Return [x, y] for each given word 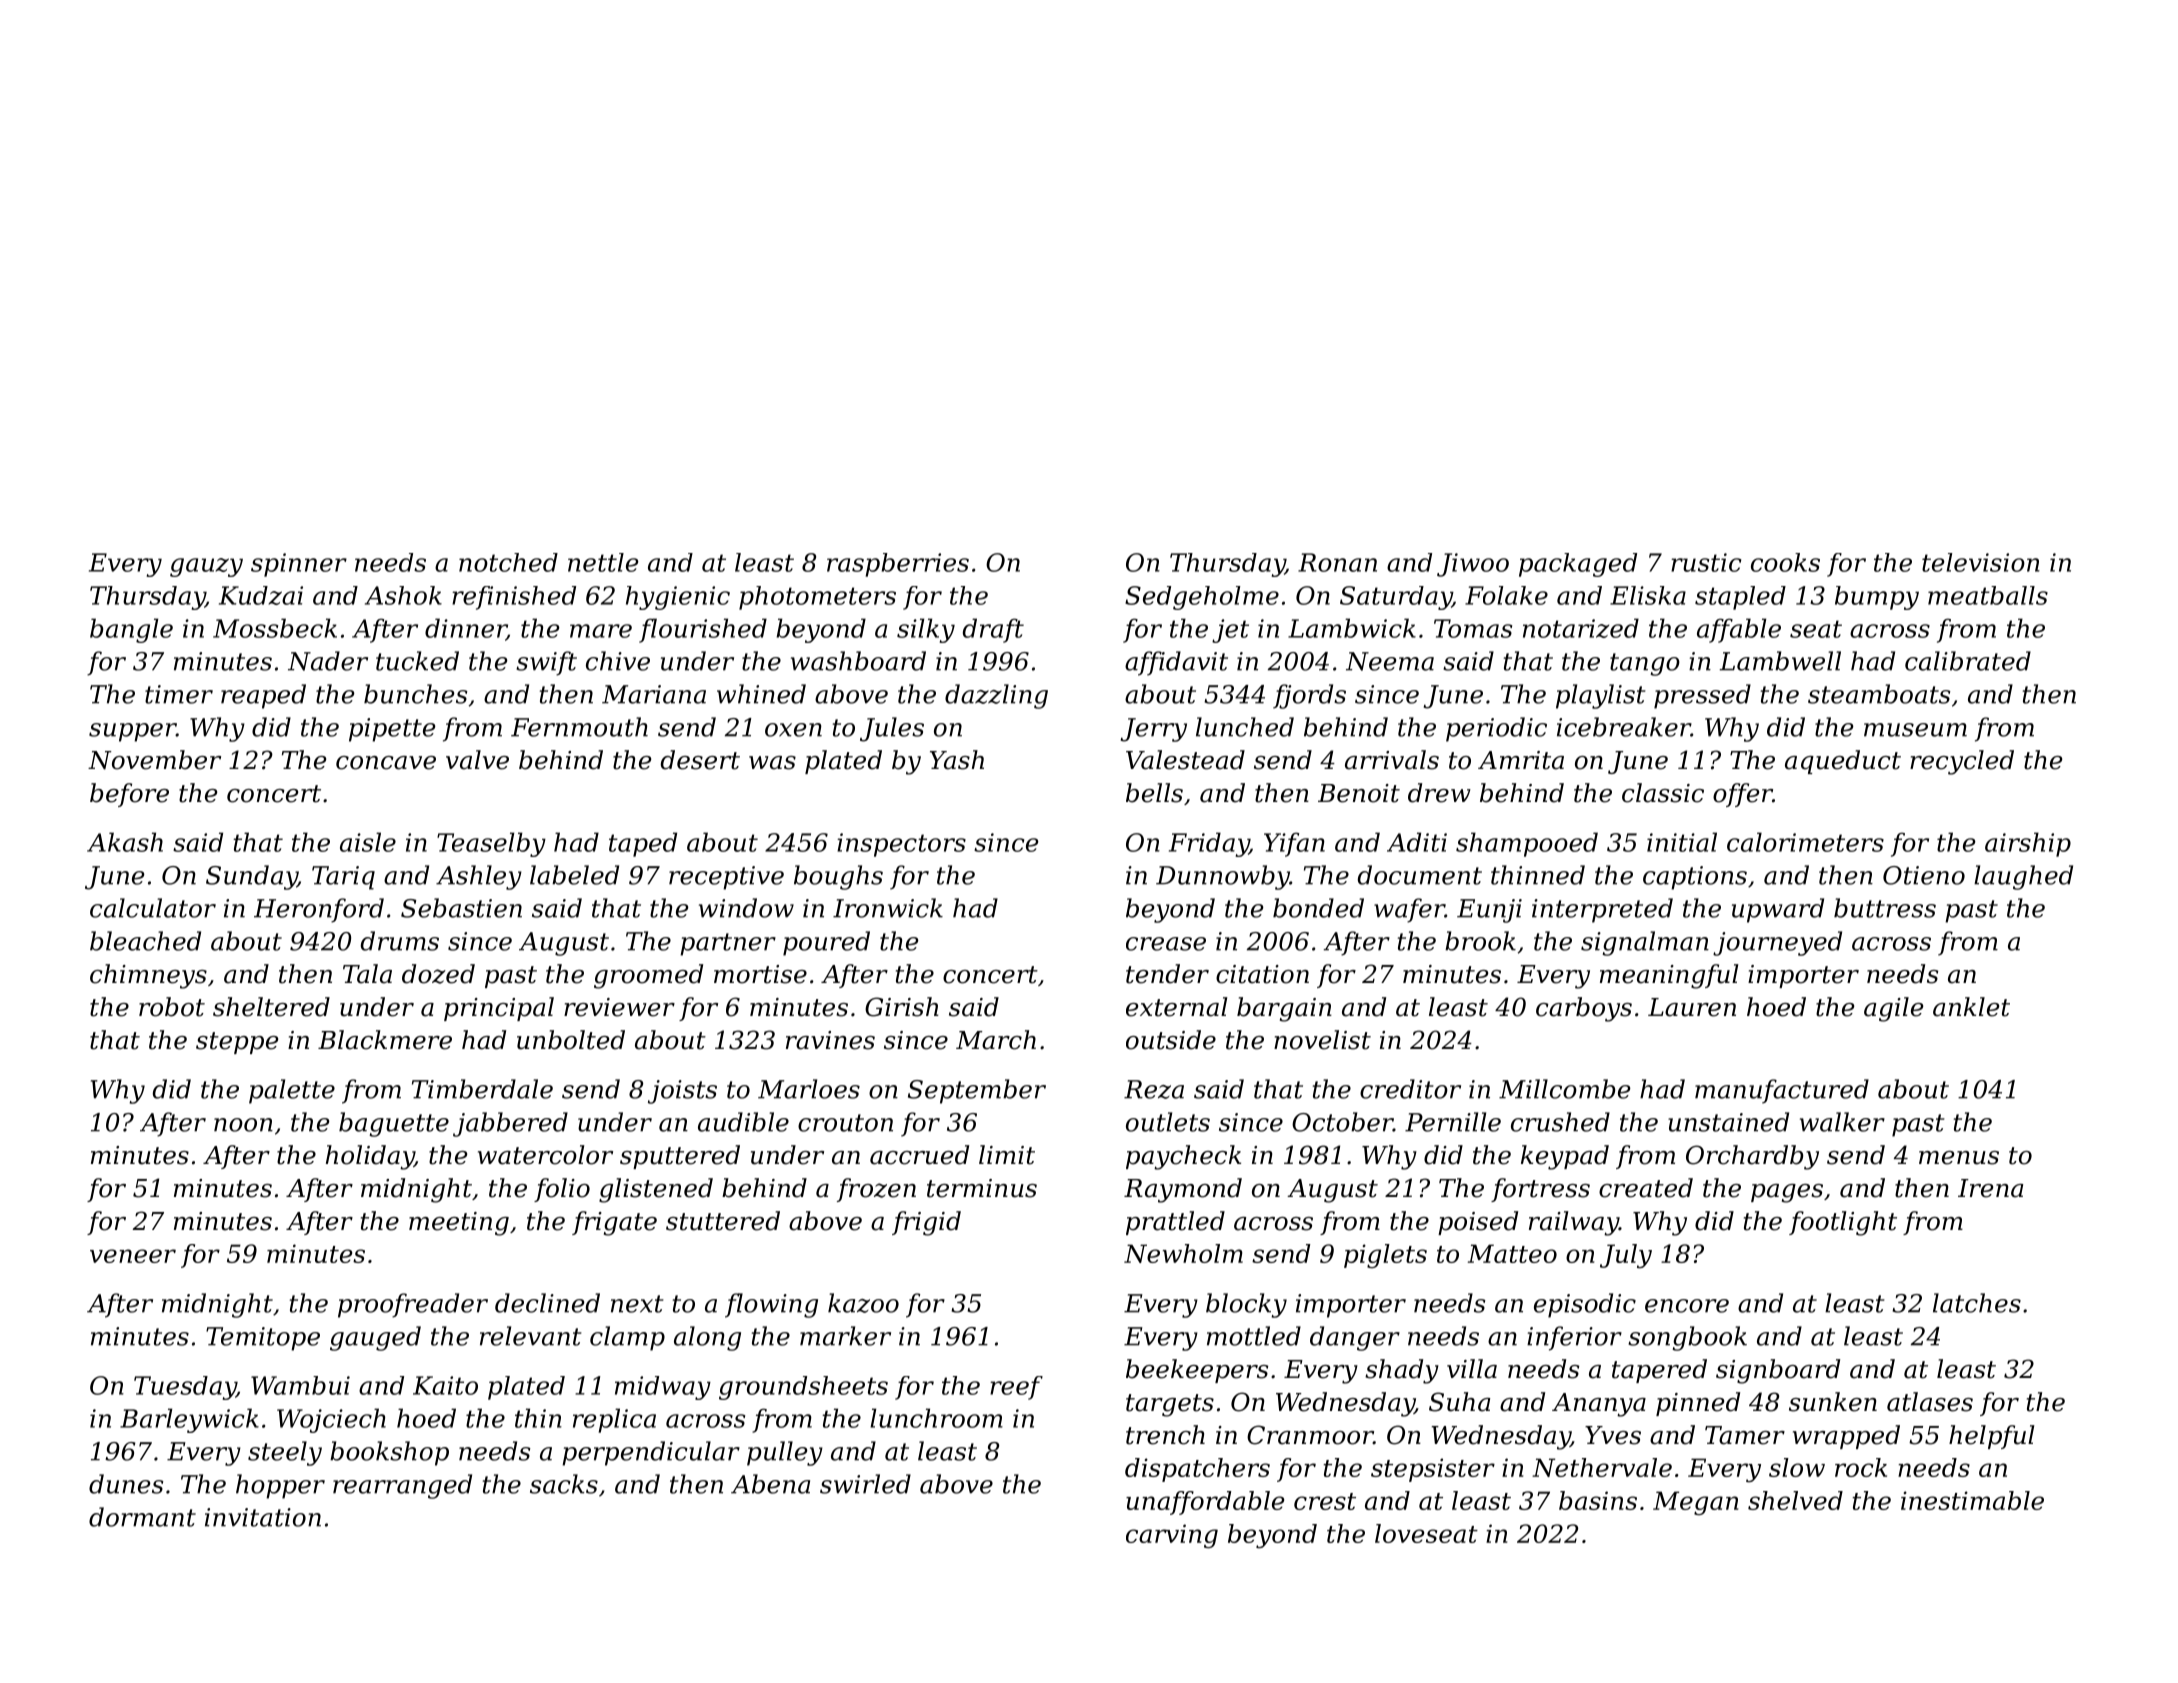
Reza [1154, 1089]
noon [243, 1125]
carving [1172, 1536]
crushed [1560, 1122]
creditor [1410, 1089]
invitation [263, 1517]
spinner [299, 565]
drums [400, 941]
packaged [1578, 565]
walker [1842, 1122]
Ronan [1337, 562]
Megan [1695, 1503]
